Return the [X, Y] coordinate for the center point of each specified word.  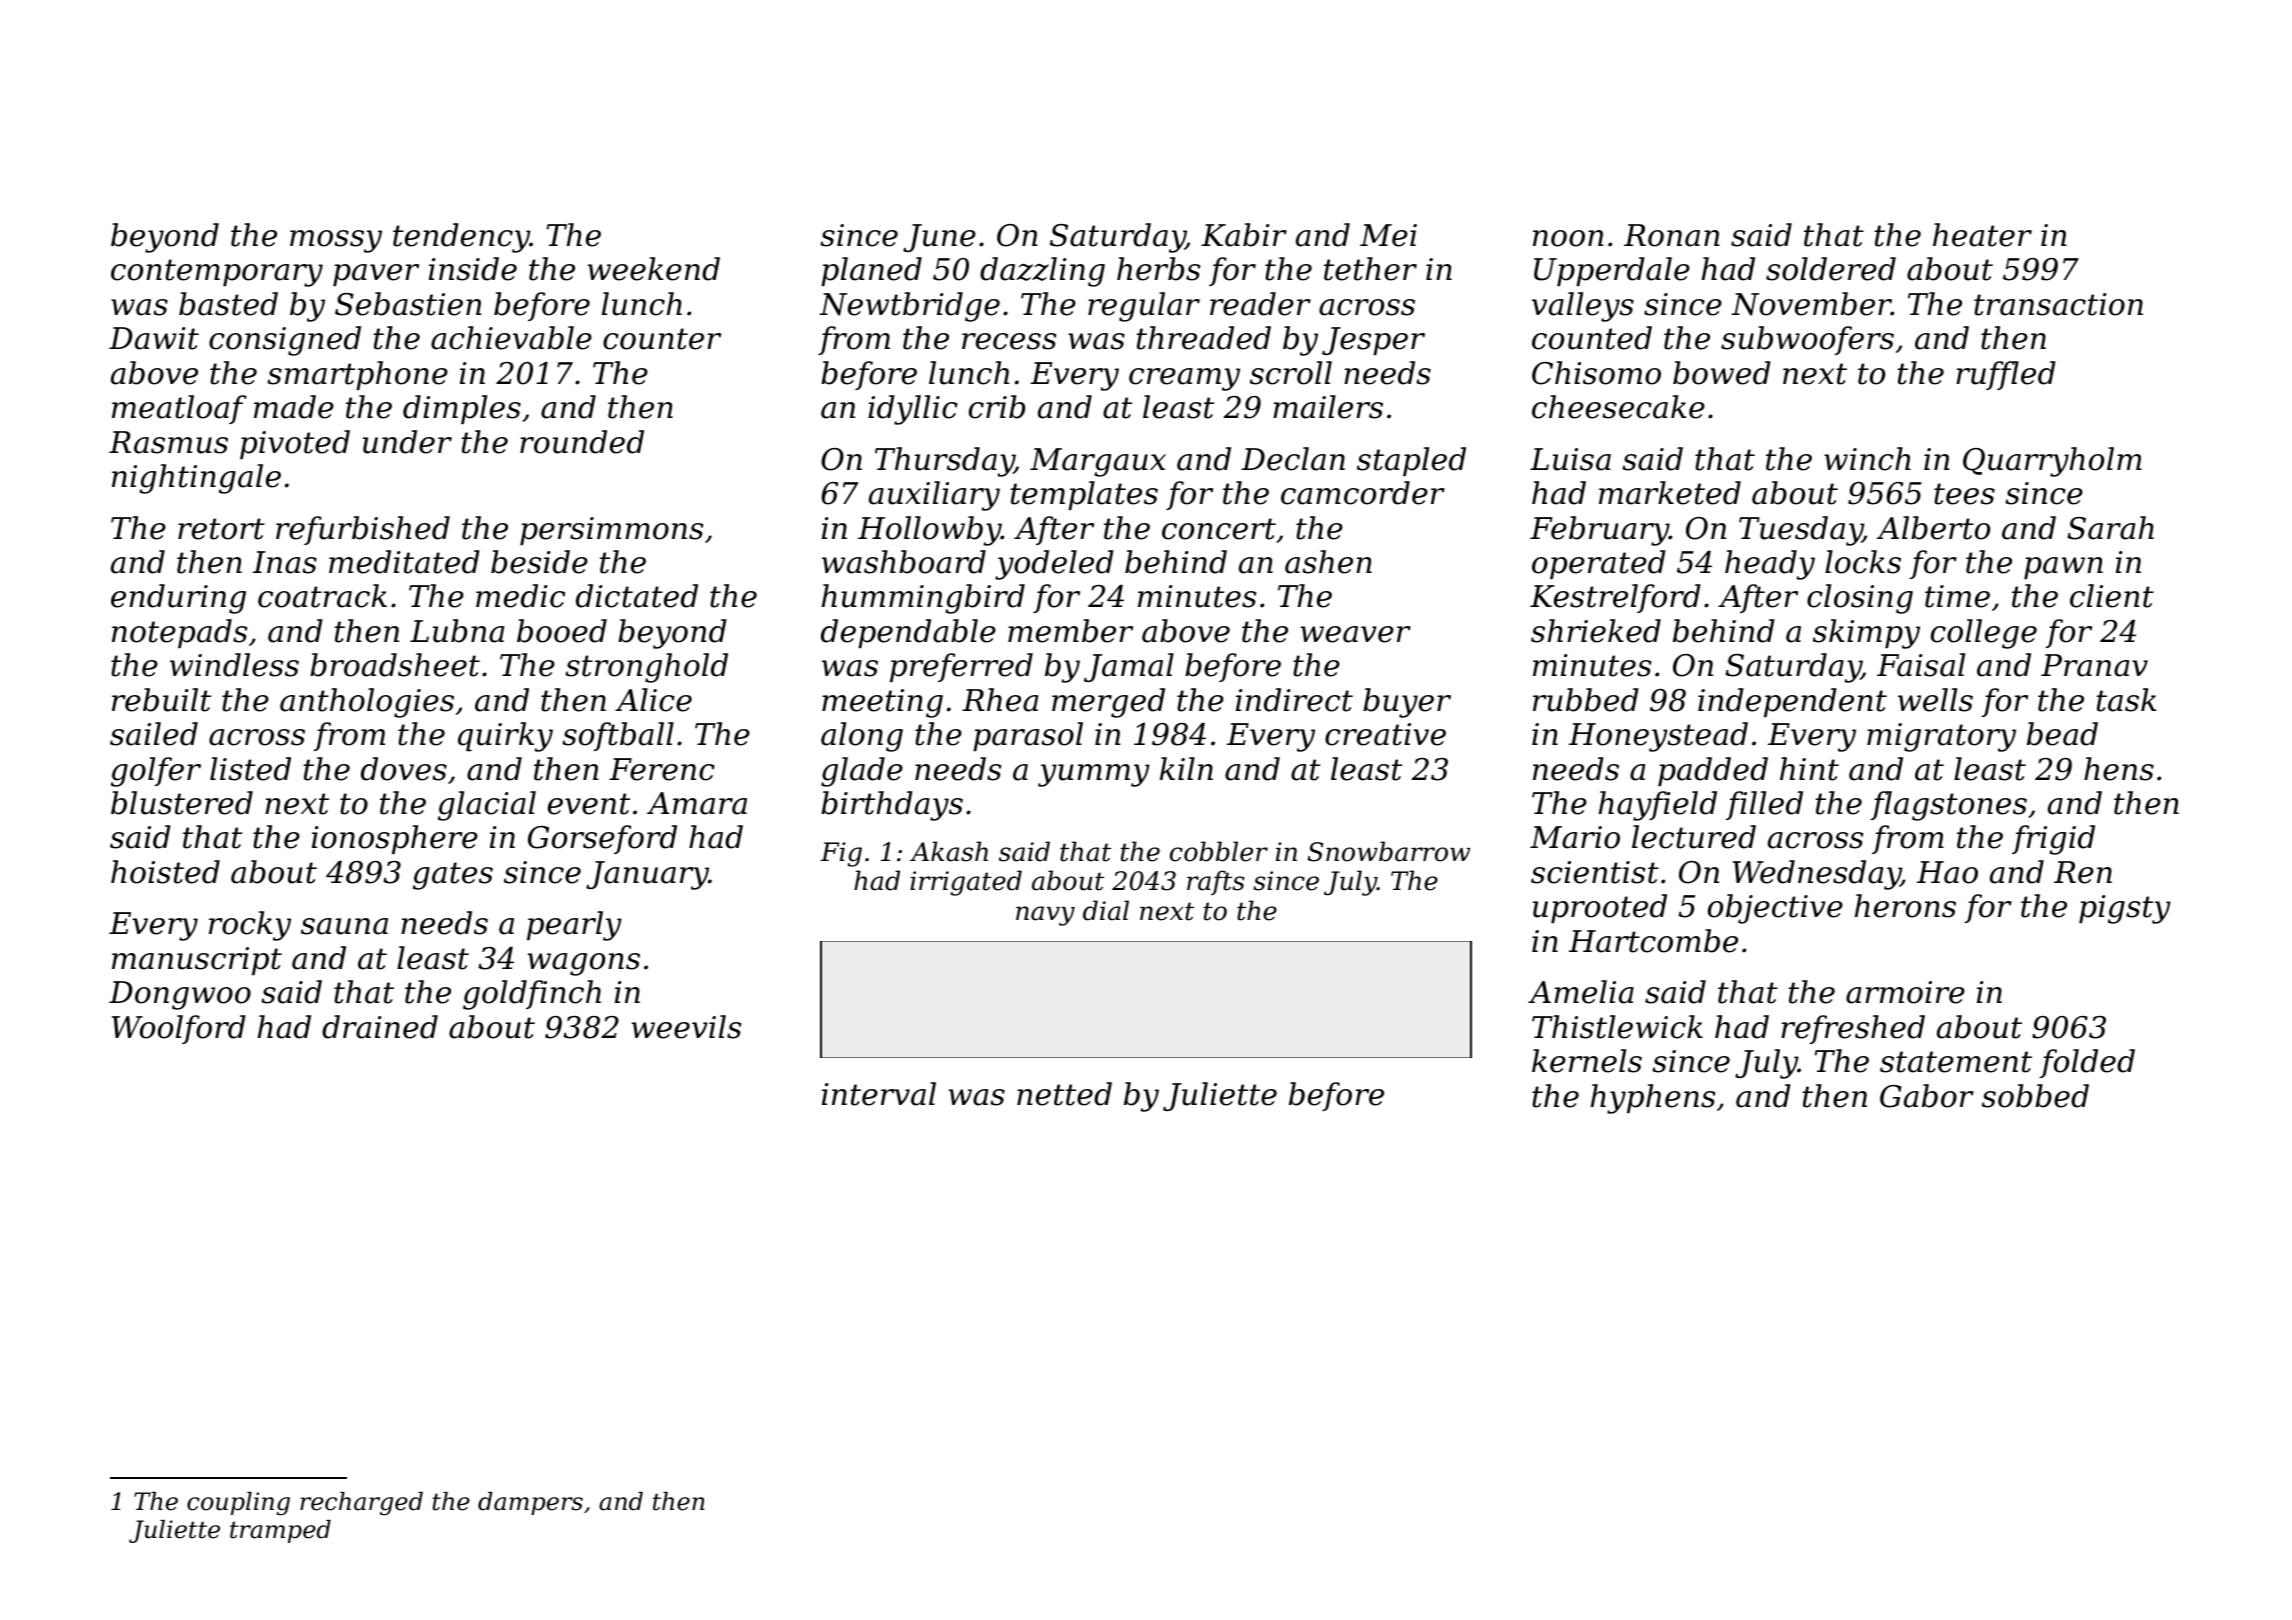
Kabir [1244, 235]
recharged [361, 1504]
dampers [530, 1503]
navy [1045, 916]
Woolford [179, 1029]
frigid [2053, 840]
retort [221, 529]
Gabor [1927, 1096]
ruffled [2006, 375]
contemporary [217, 273]
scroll [1291, 373]
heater [1982, 235]
